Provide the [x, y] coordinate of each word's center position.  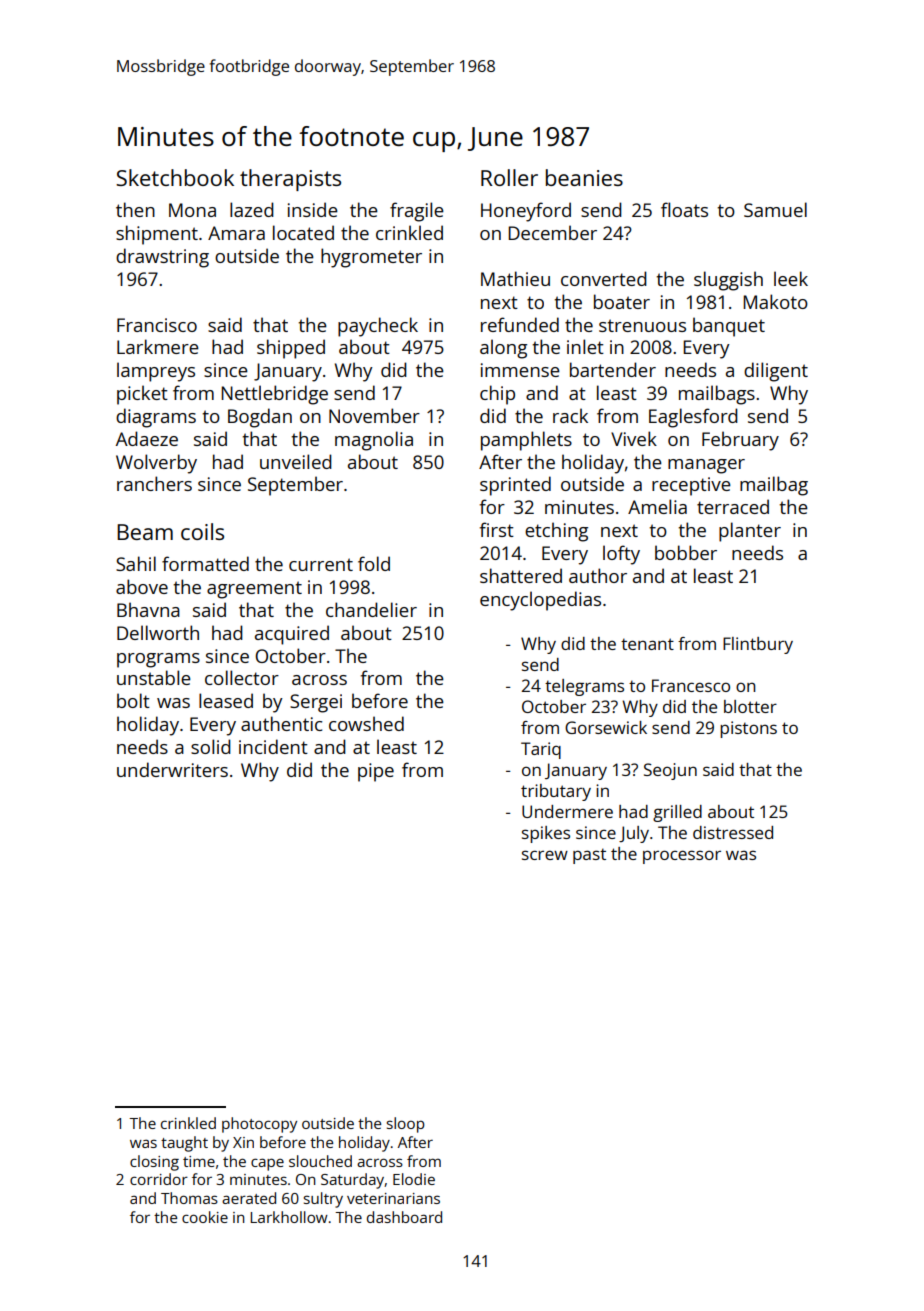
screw [545, 855]
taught [184, 1144]
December [552, 232]
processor [682, 857]
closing [154, 1163]
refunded [520, 324]
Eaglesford [693, 418]
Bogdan [260, 418]
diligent [776, 372]
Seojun [670, 771]
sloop [405, 1125]
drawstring [162, 258]
